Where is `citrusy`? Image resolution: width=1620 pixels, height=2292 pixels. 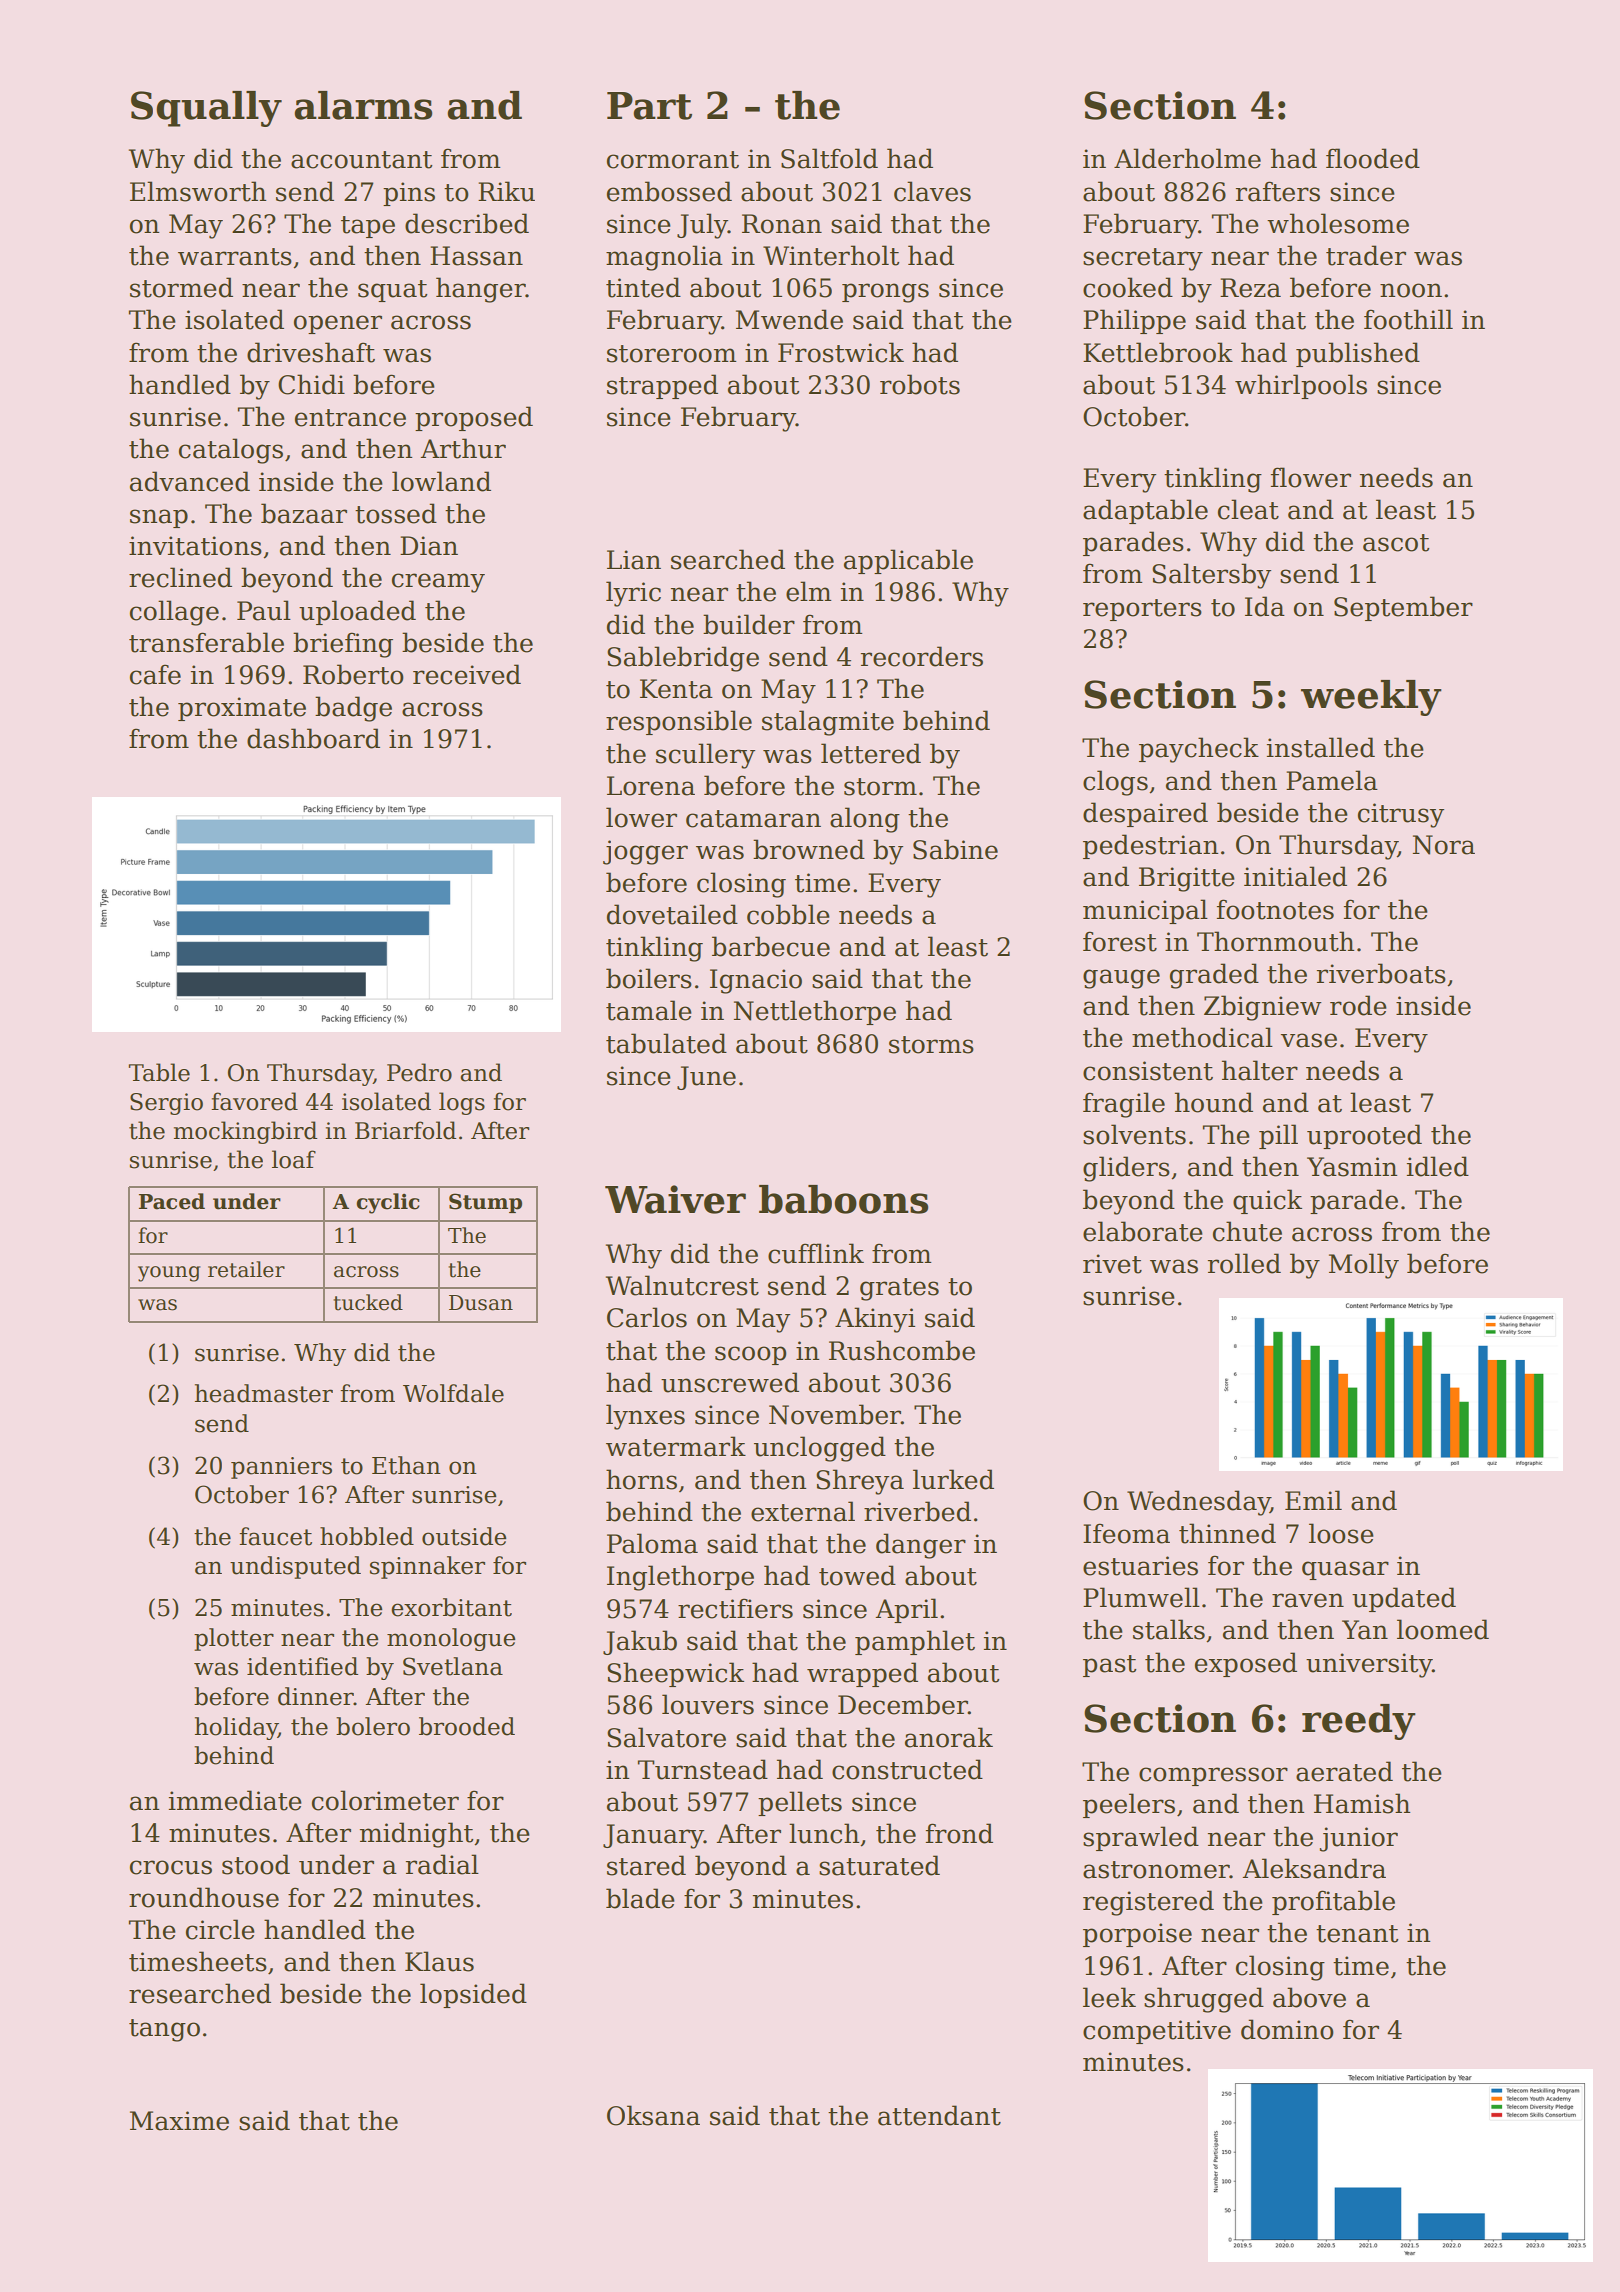 citrusy is located at coordinates (1401, 815).
